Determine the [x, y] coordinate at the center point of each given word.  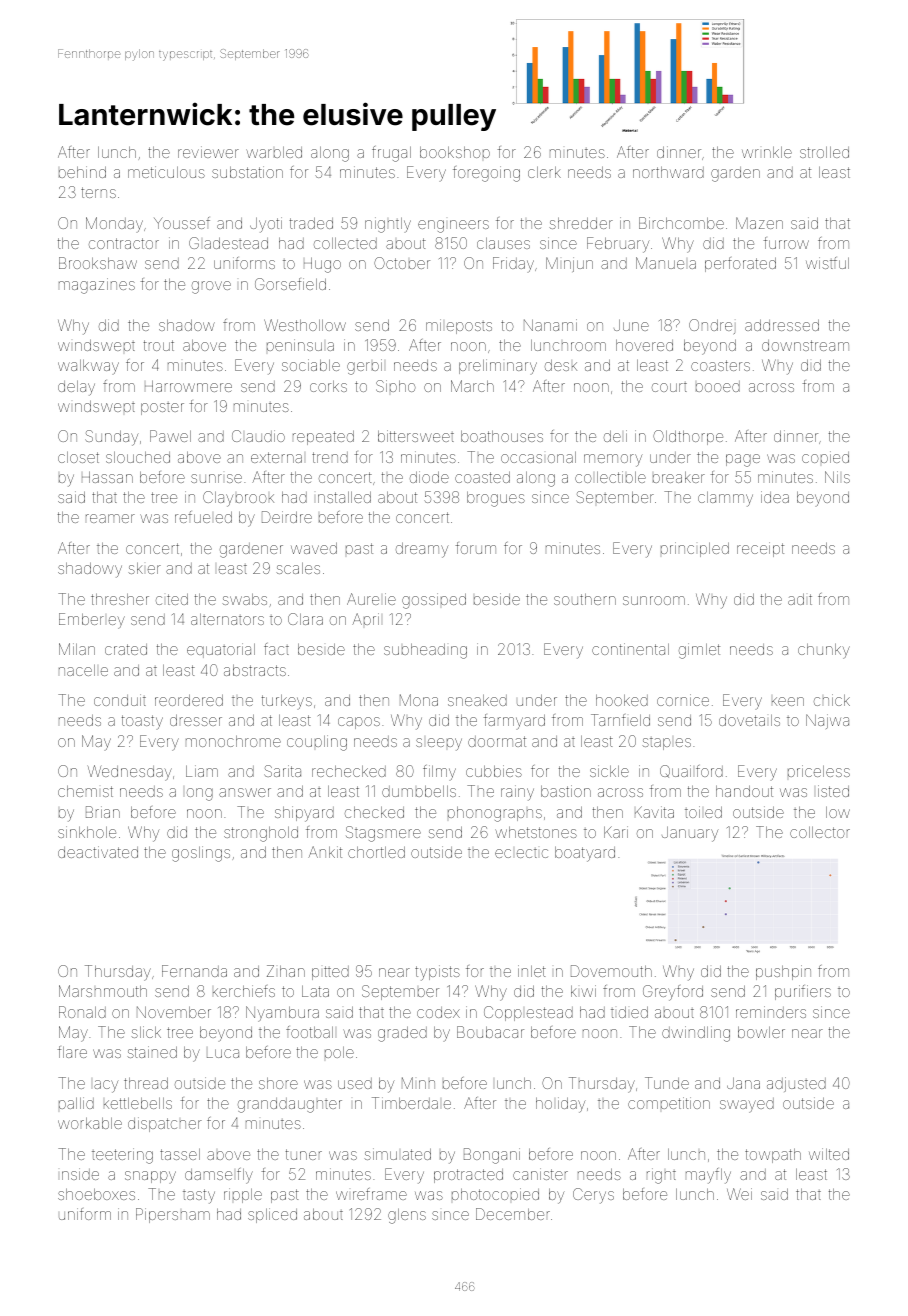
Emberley [92, 621]
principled [695, 549]
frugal [391, 154]
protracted [468, 1176]
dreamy [422, 550]
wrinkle [767, 152]
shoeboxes [96, 1194]
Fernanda [194, 971]
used [355, 1083]
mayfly [708, 1176]
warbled [274, 152]
